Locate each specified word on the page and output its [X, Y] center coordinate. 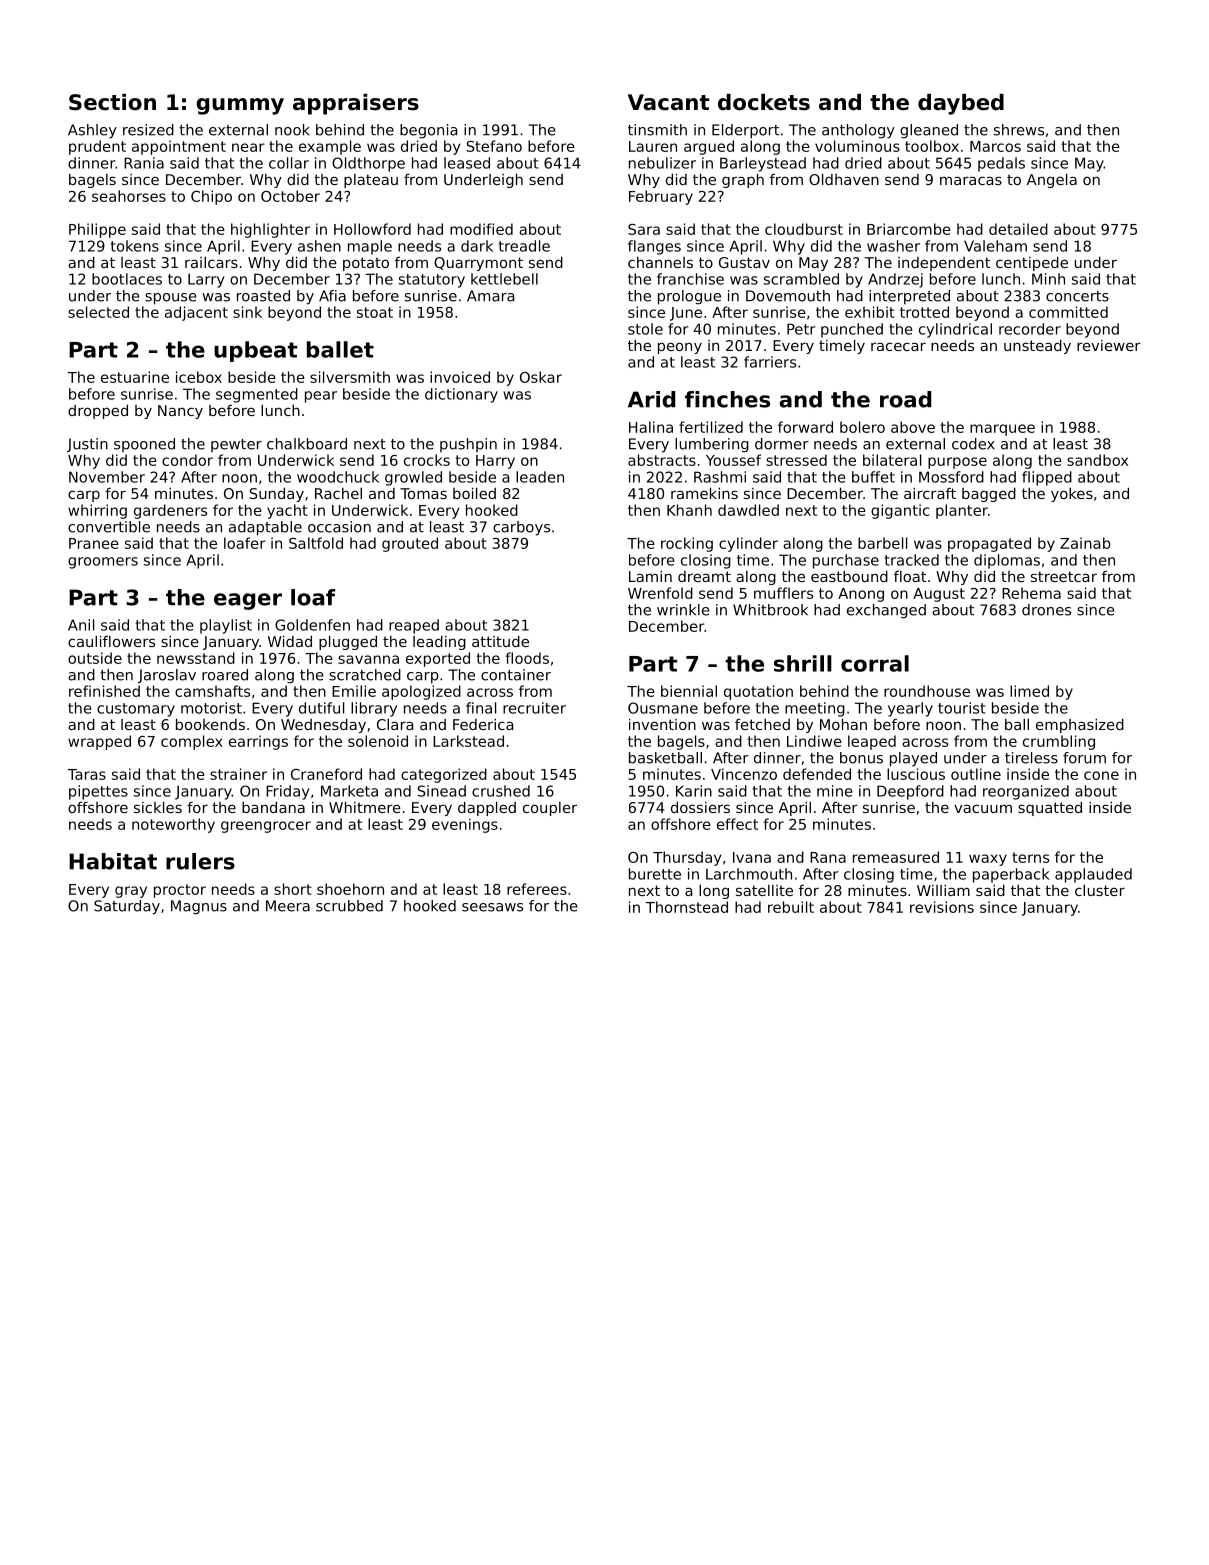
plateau [371, 181]
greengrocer [266, 827]
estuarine [135, 377]
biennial [689, 691]
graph [743, 180]
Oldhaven [844, 179]
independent [944, 264]
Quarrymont [478, 264]
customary [136, 710]
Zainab [1085, 543]
